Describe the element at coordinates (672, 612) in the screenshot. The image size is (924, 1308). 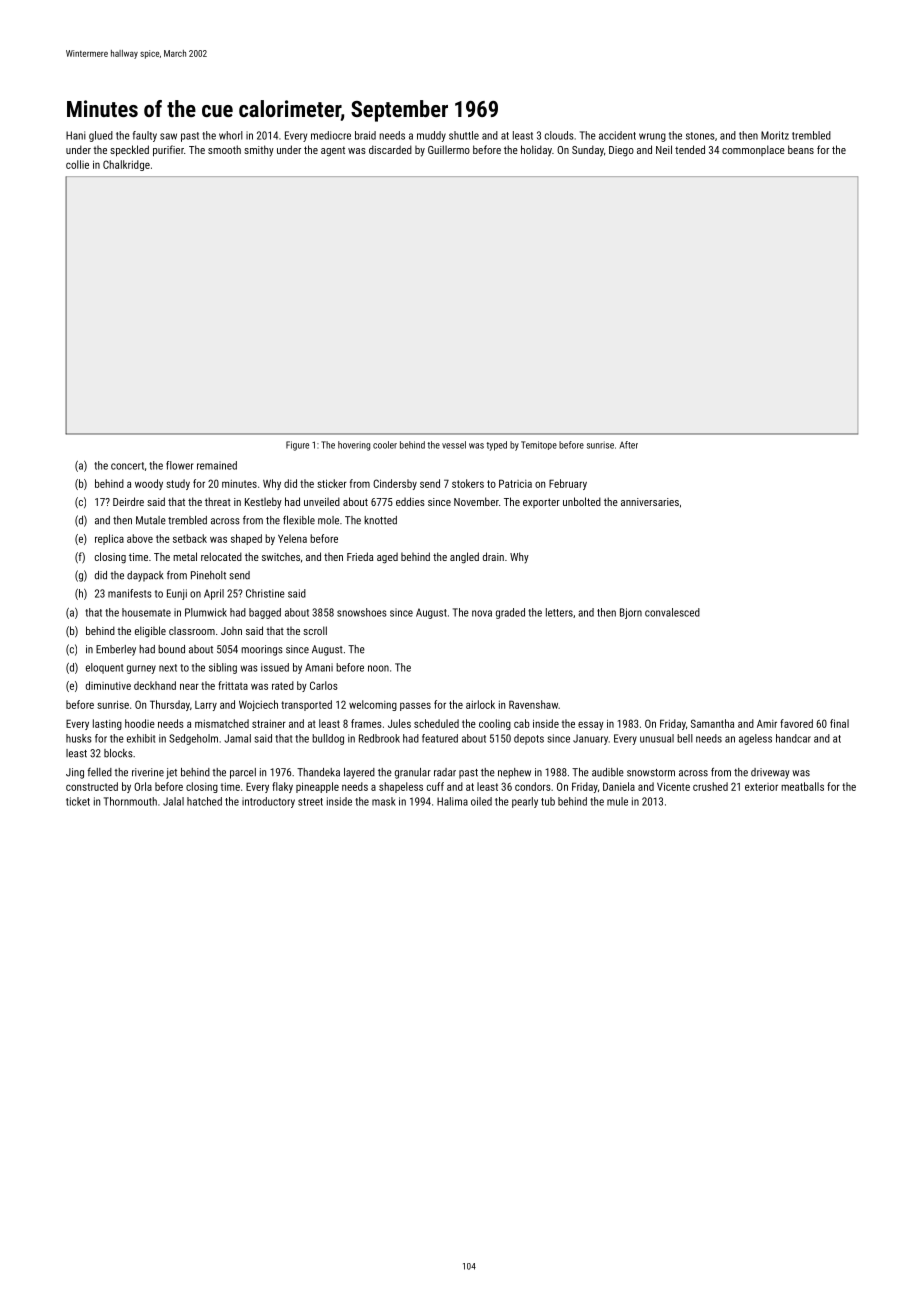
I see `convalesced` at that location.
